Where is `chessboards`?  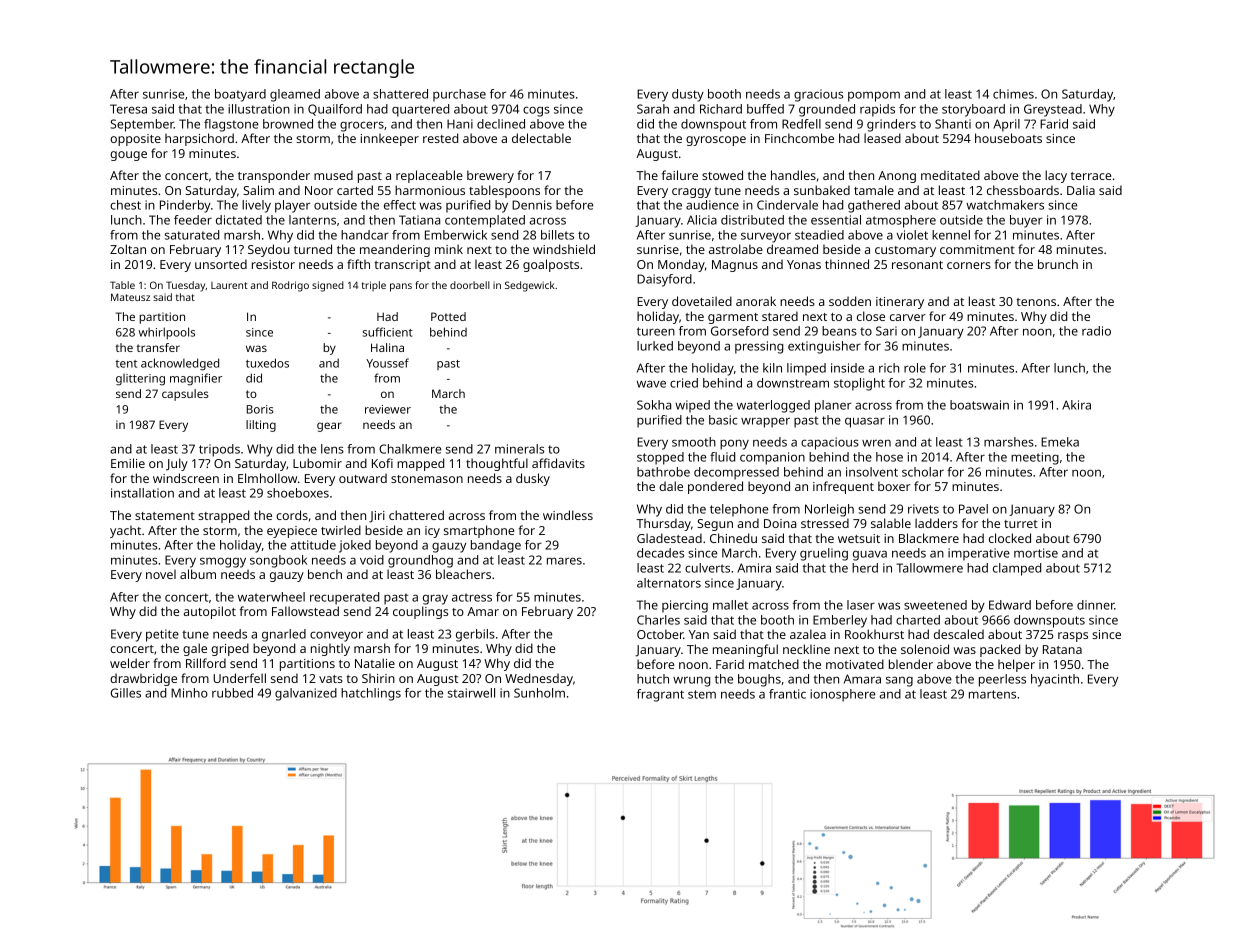 chessboards is located at coordinates (1023, 190).
